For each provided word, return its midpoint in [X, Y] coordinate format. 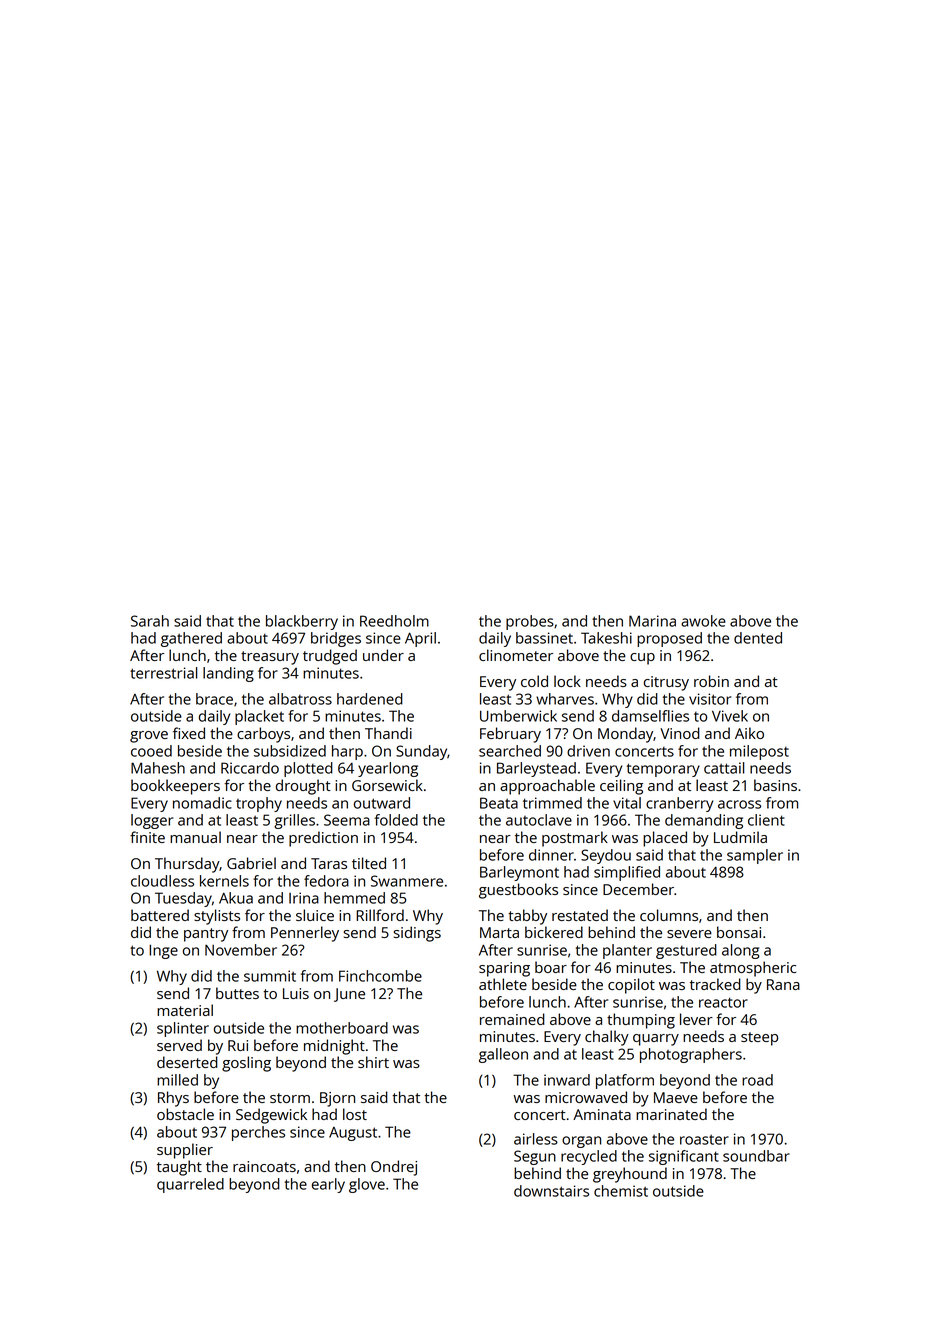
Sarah [150, 621]
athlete [503, 984]
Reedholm [394, 621]
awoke [703, 621]
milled [177, 1080]
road [757, 1080]
